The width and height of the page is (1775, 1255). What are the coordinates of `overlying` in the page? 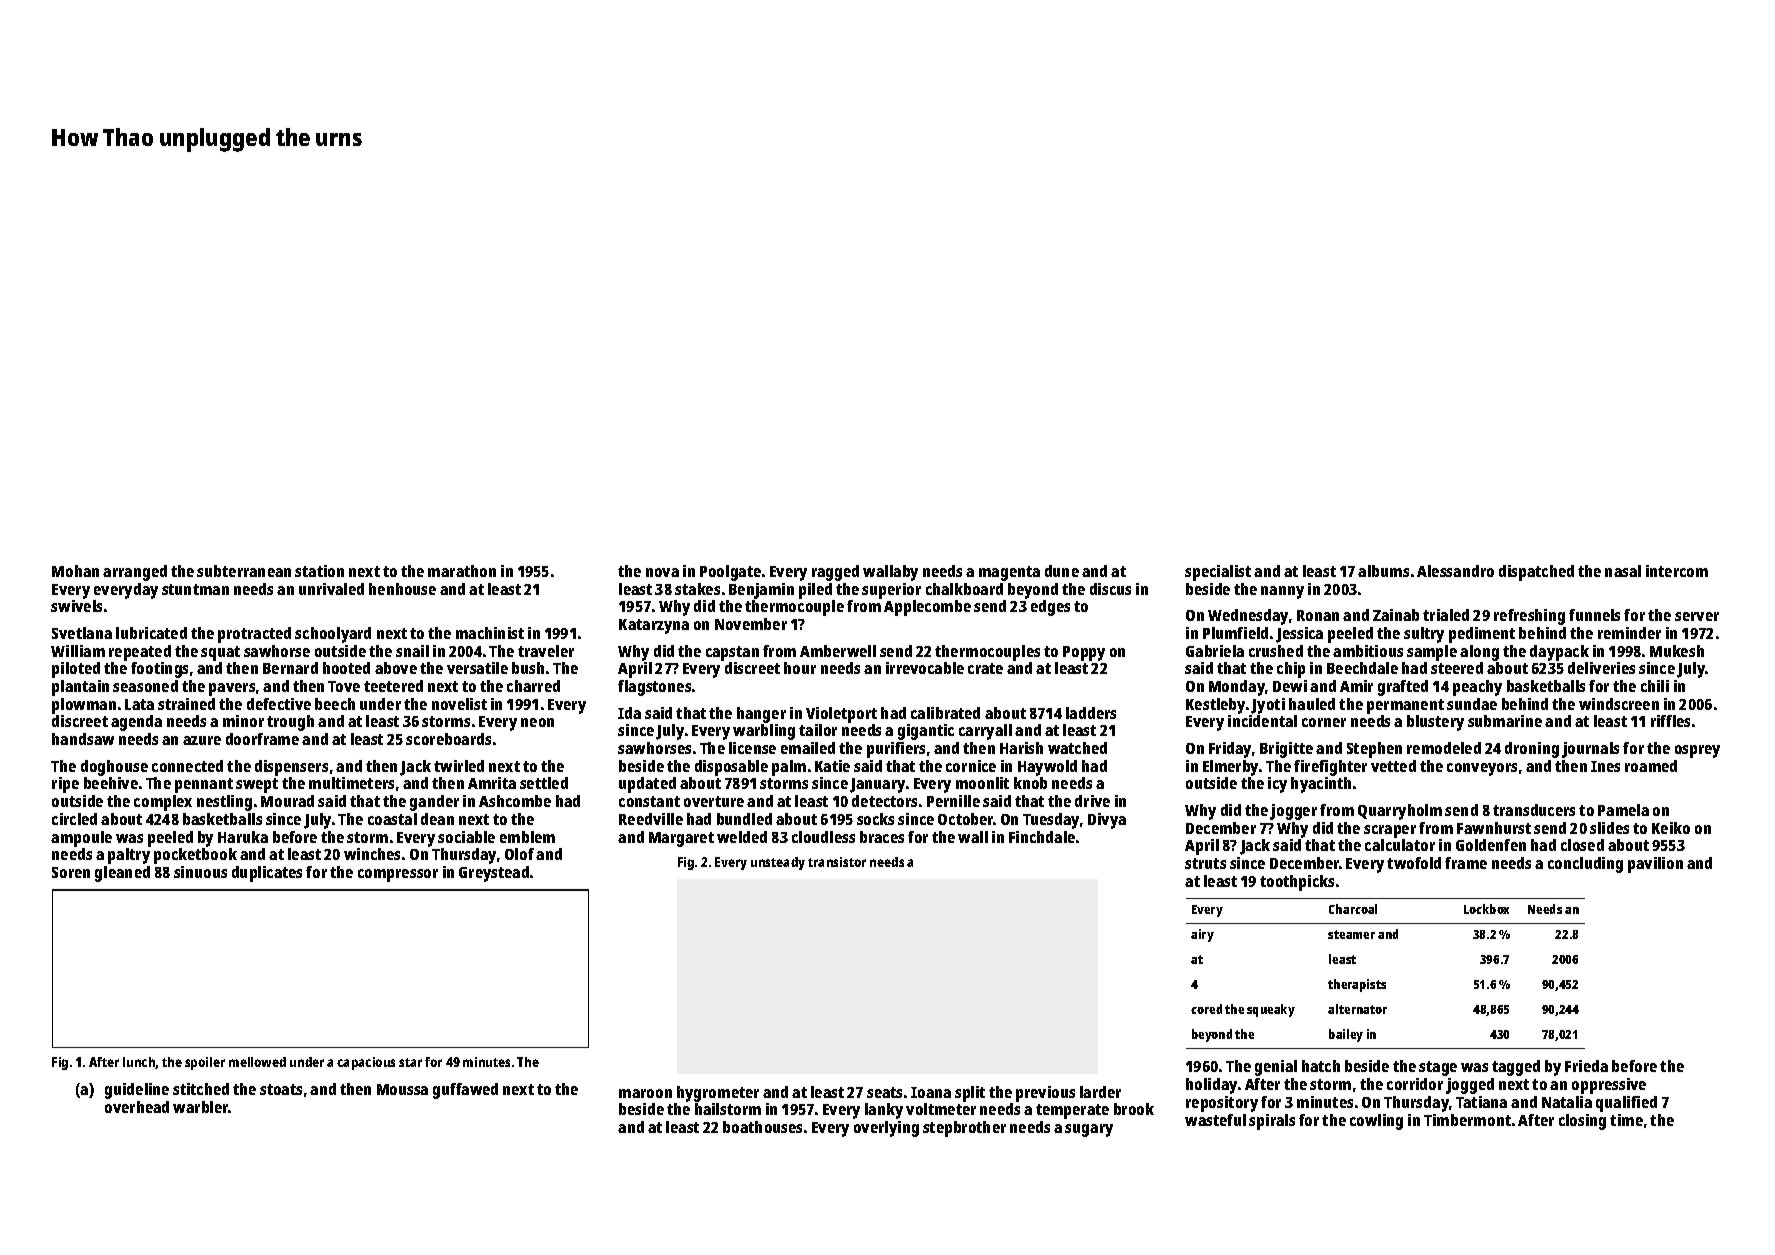 It's located at (886, 1129).
